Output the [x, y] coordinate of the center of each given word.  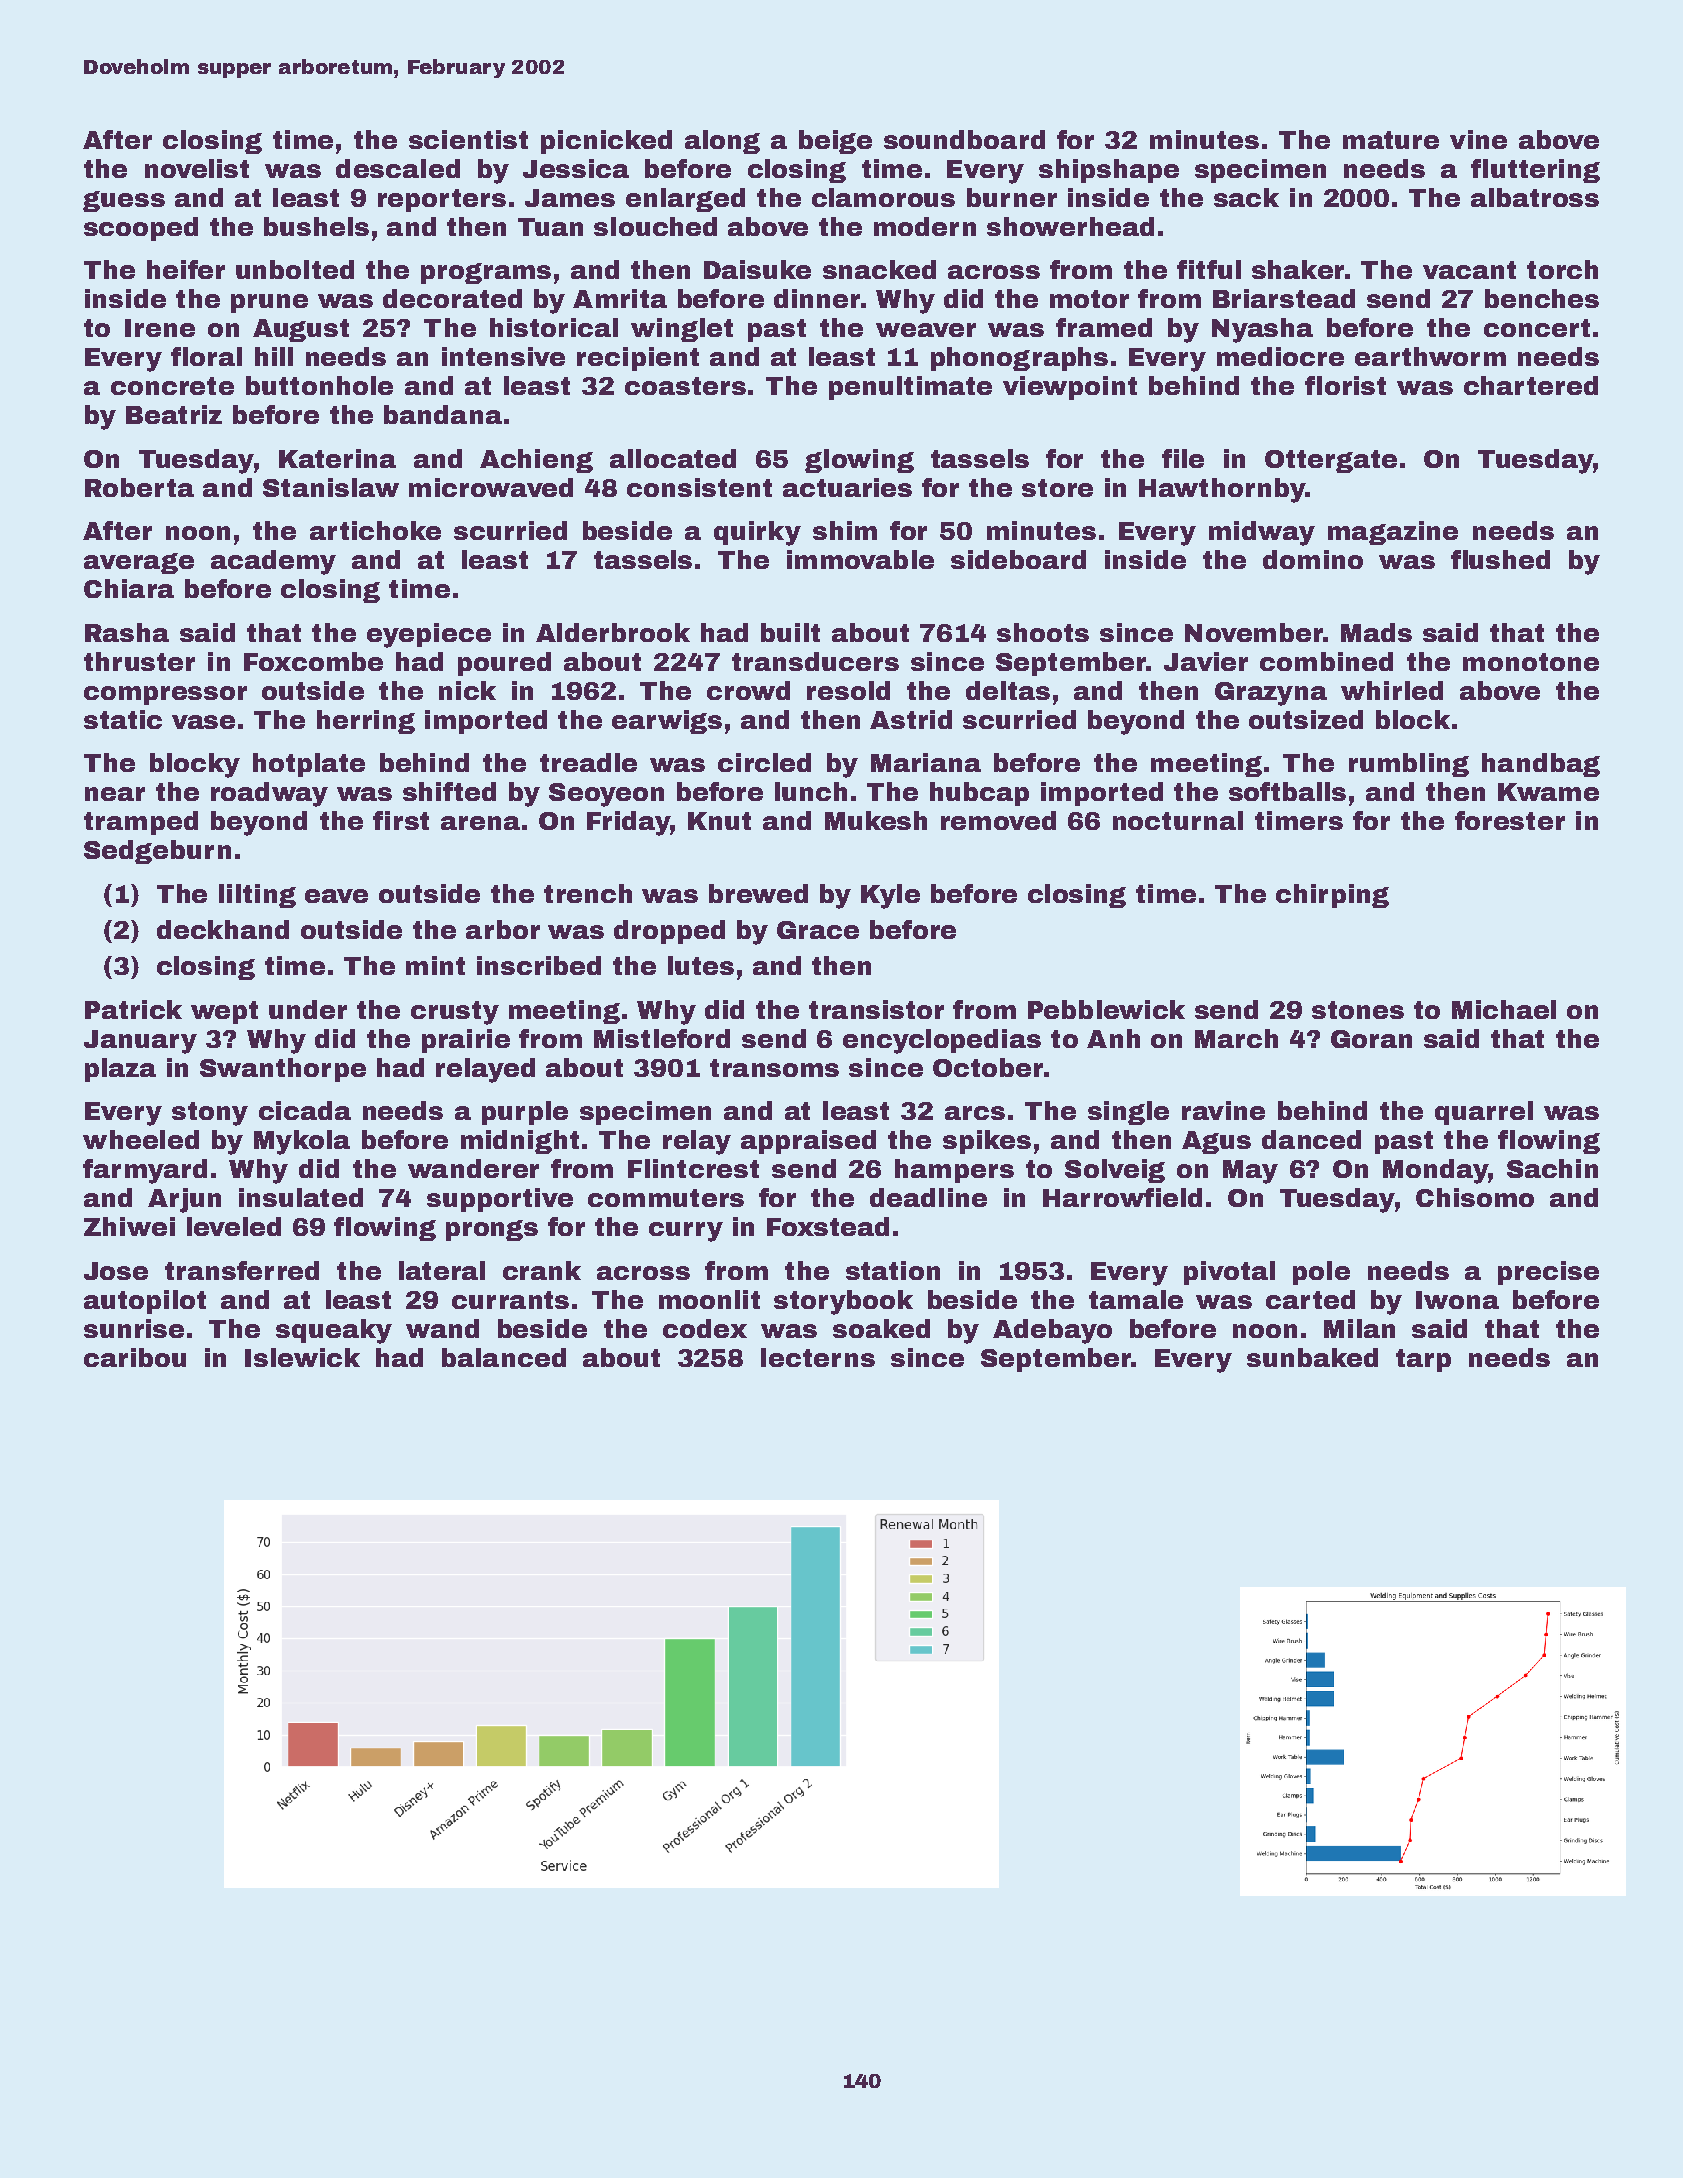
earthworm [1430, 356]
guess [124, 201]
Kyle [890, 896]
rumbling [1409, 765]
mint [435, 965]
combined [1326, 661]
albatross [1535, 197]
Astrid [911, 719]
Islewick [302, 1357]
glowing [859, 461]
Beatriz [174, 414]
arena [480, 823]
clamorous [883, 197]
